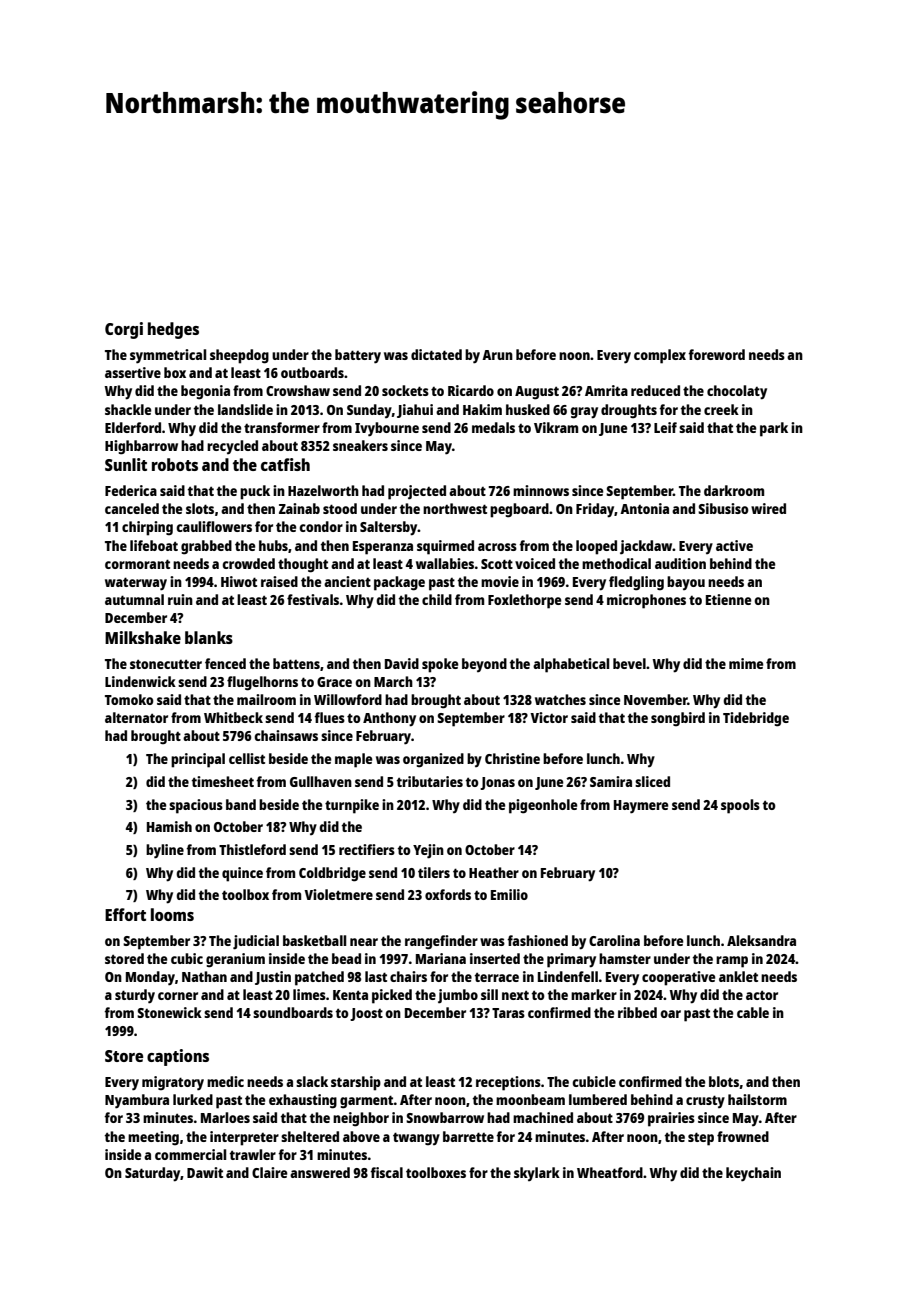 The height and width of the screenshot is (1316, 908). I want to click on bayou, so click(686, 583).
